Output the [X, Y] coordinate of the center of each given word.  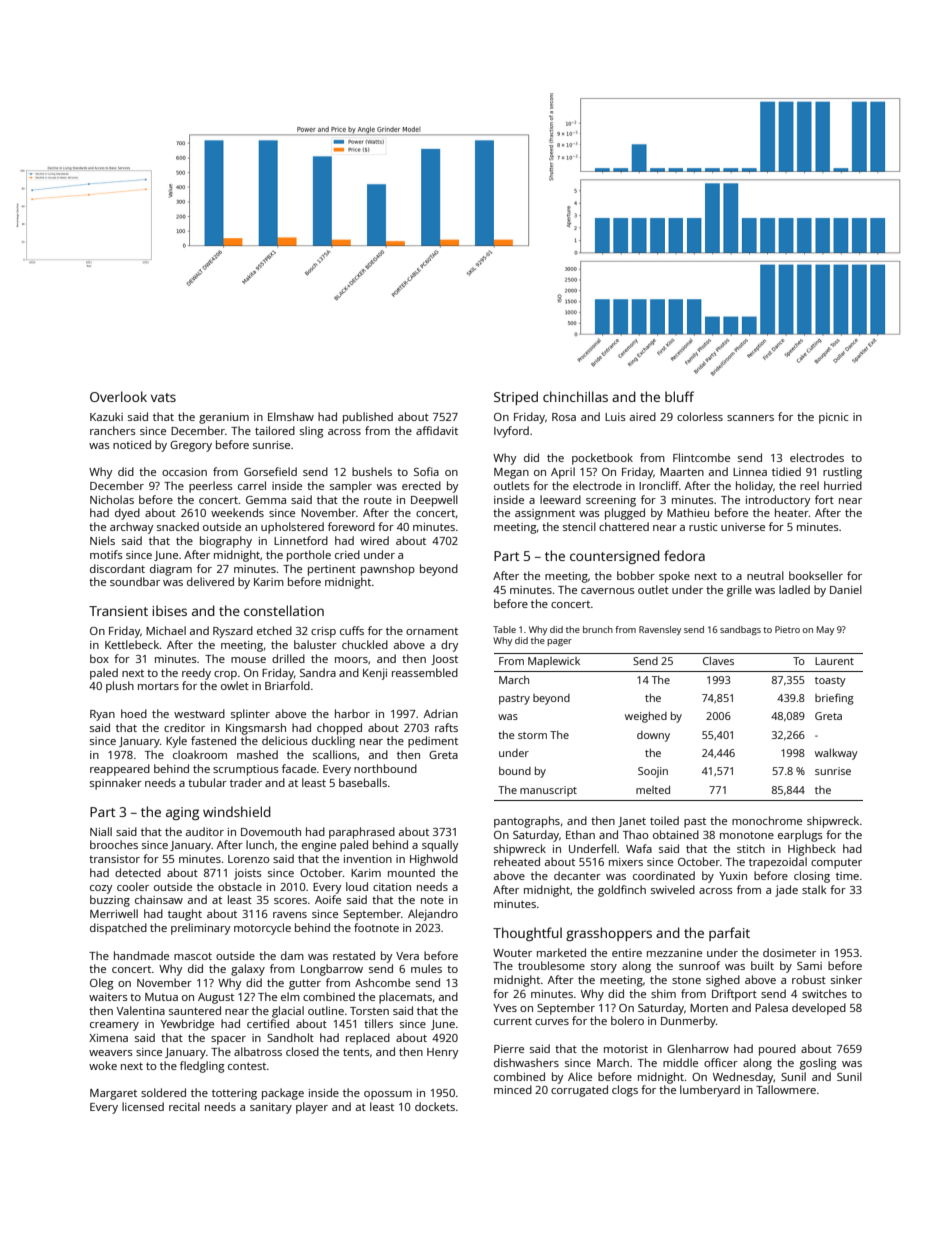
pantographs [527, 822]
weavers [111, 1053]
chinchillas [575, 396]
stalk [814, 889]
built [762, 965]
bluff [679, 396]
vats [163, 397]
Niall [101, 831]
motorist [626, 1049]
